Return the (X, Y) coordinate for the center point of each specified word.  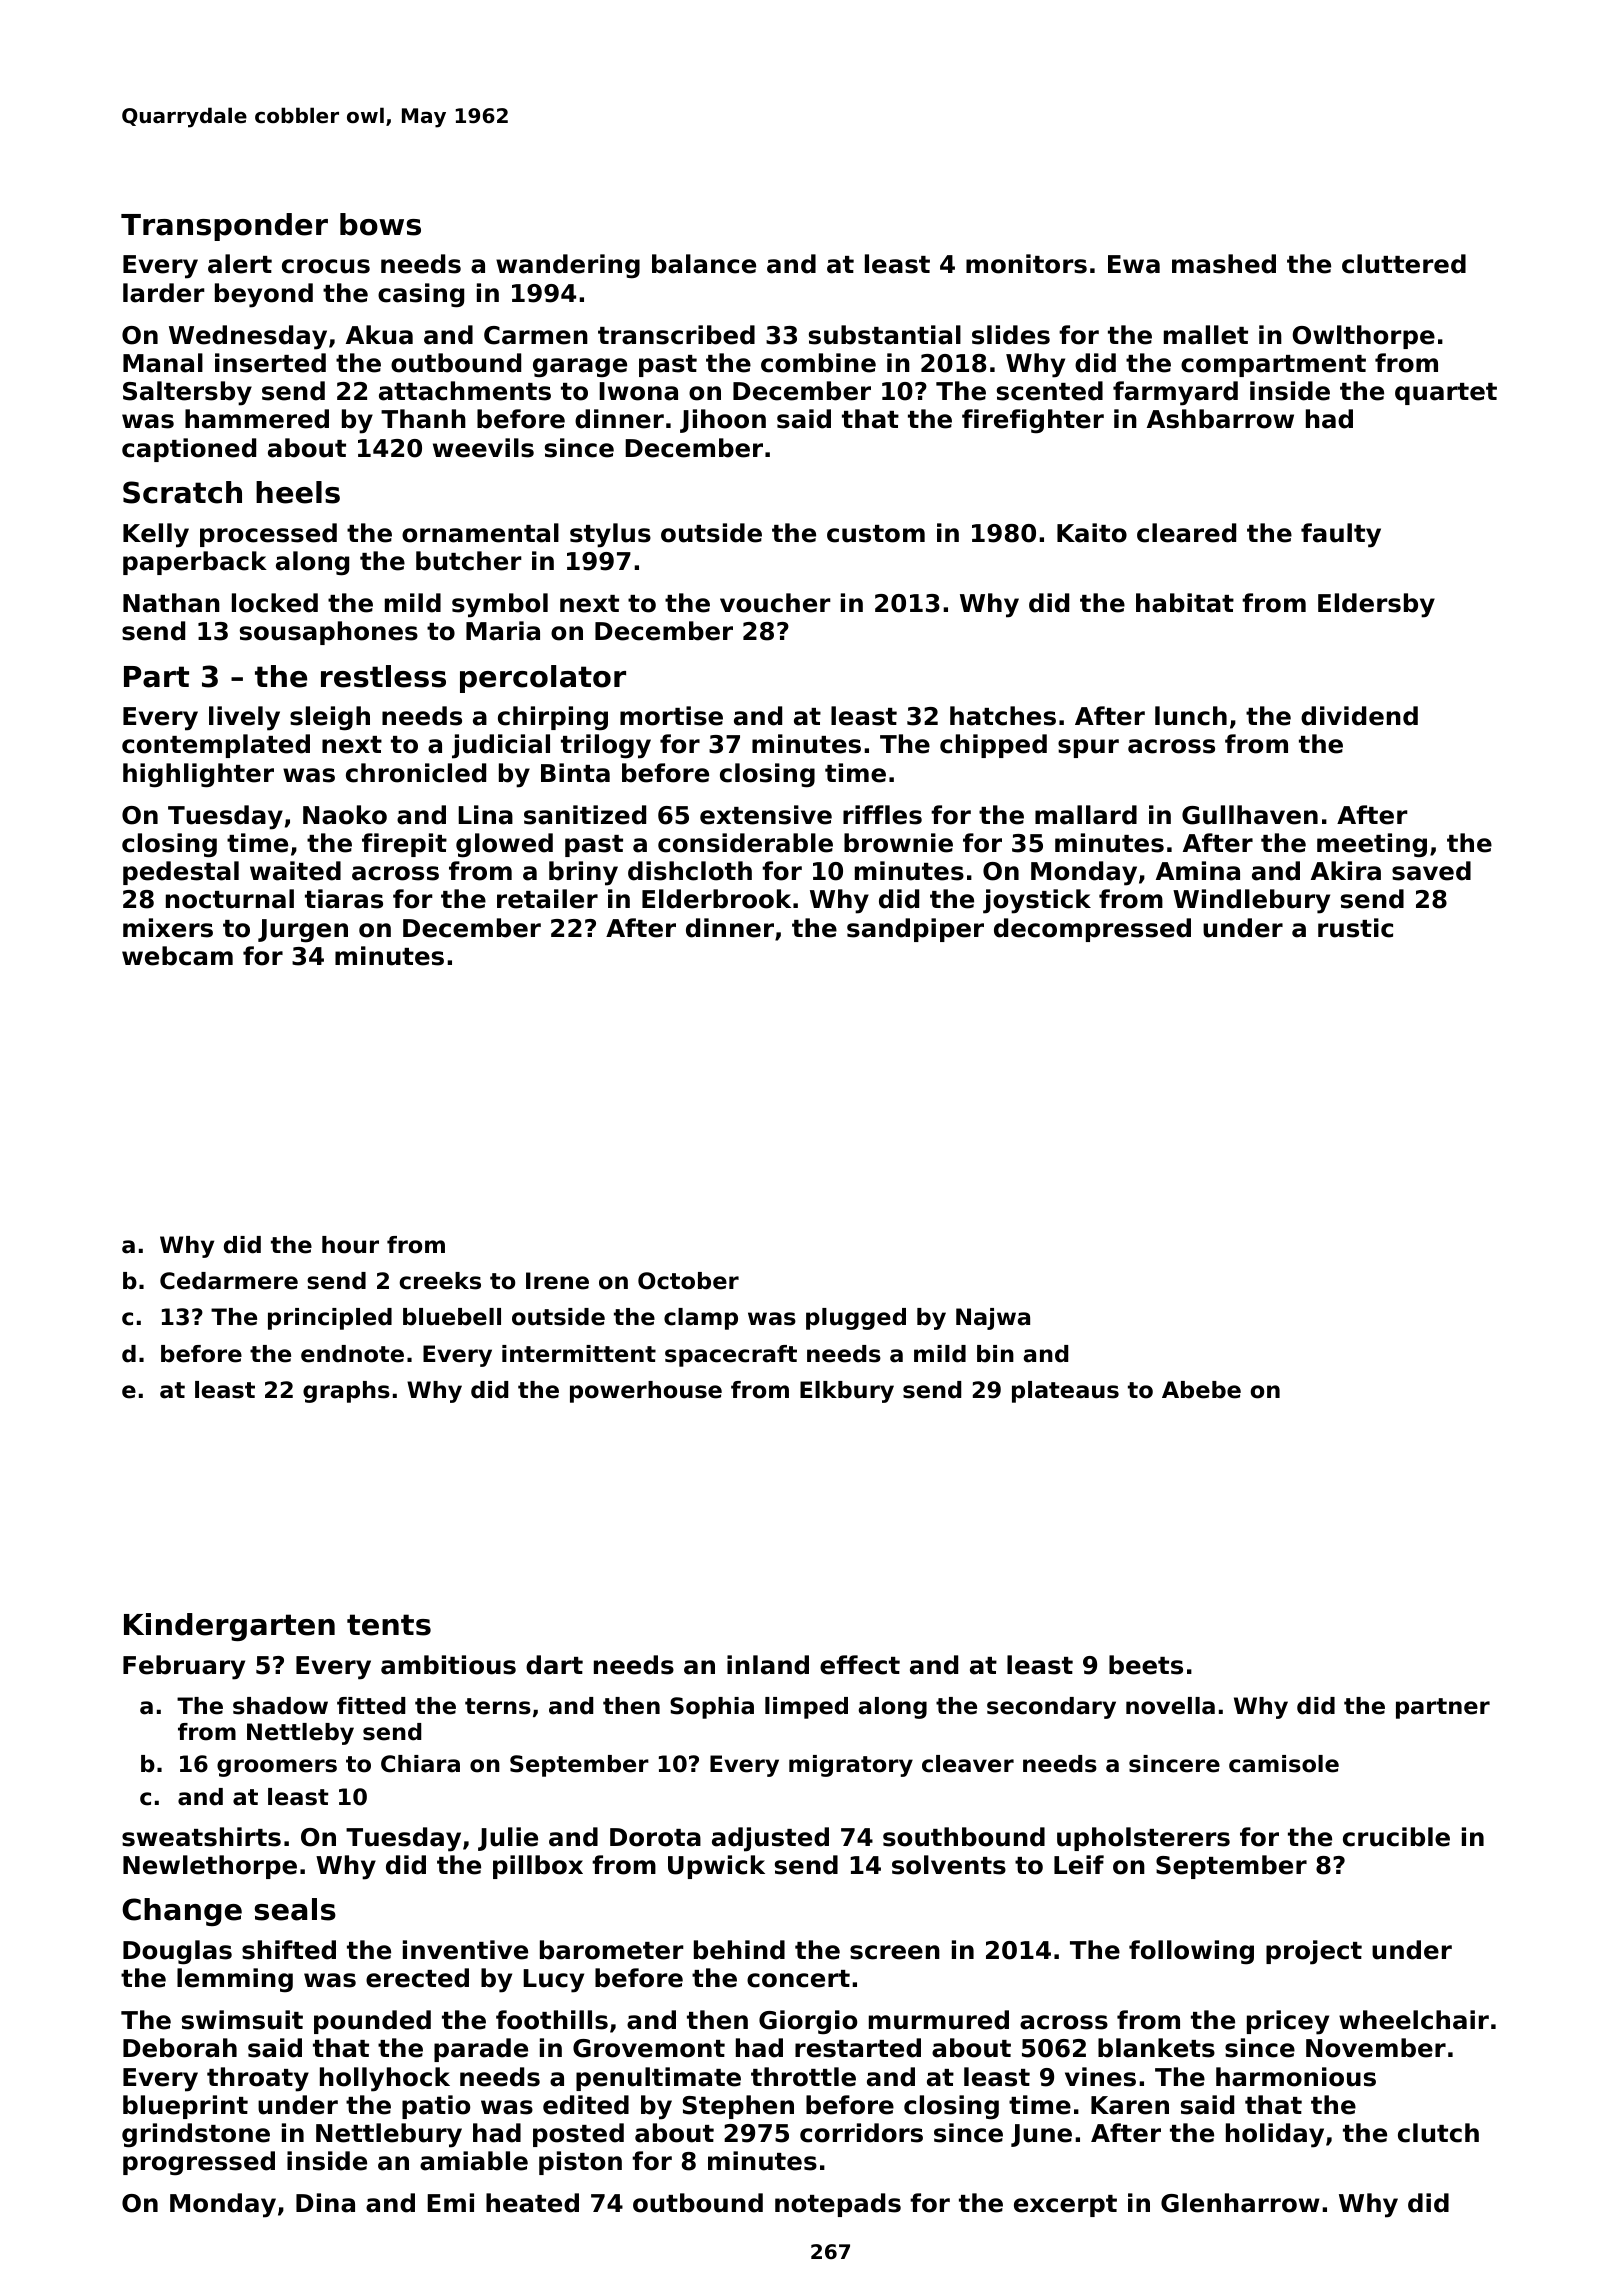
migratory (851, 1766)
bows (380, 224)
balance (704, 264)
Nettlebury (389, 2135)
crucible (1396, 1837)
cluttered (1404, 264)
